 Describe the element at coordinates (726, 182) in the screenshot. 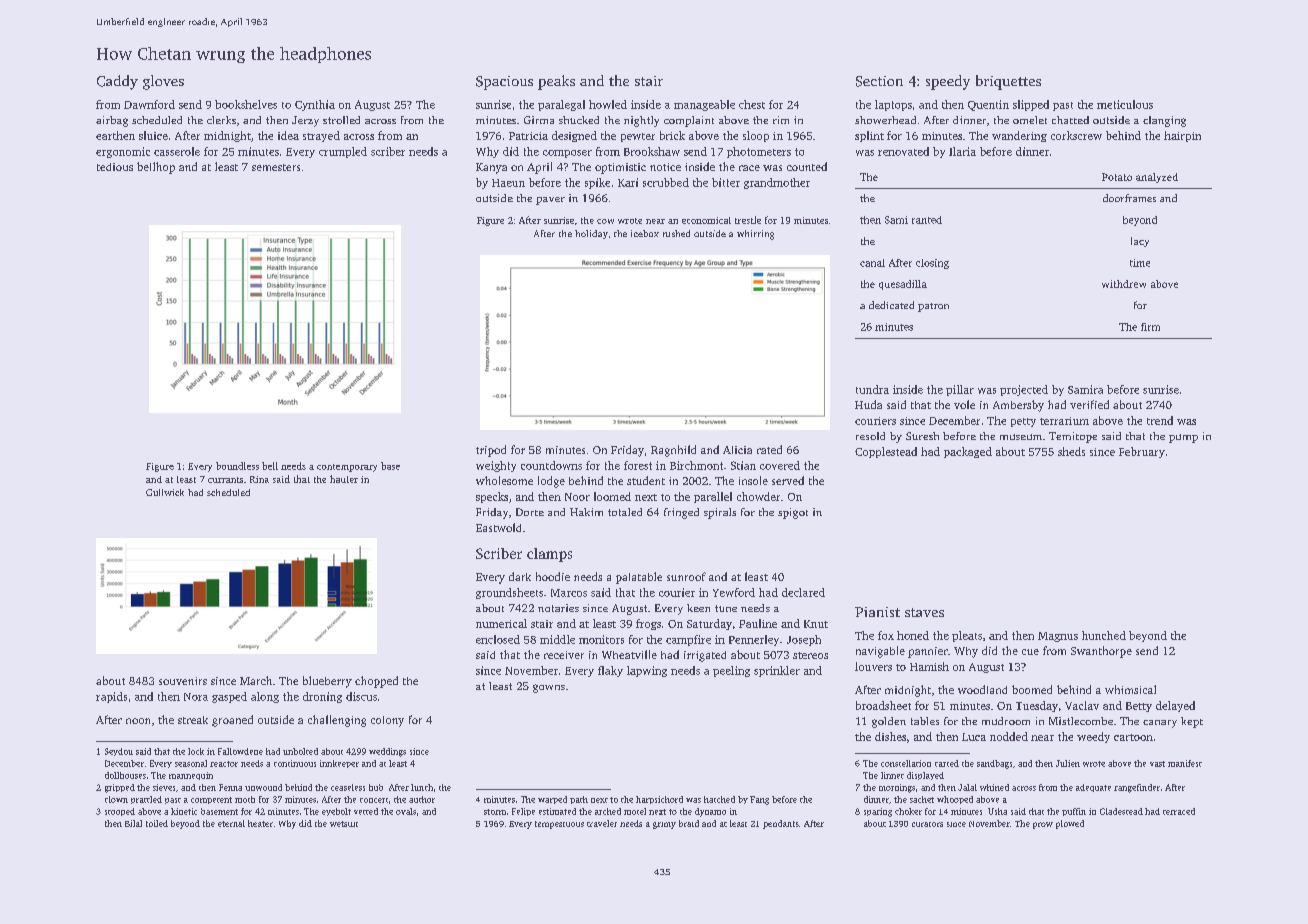

I see `bitter` at that location.
